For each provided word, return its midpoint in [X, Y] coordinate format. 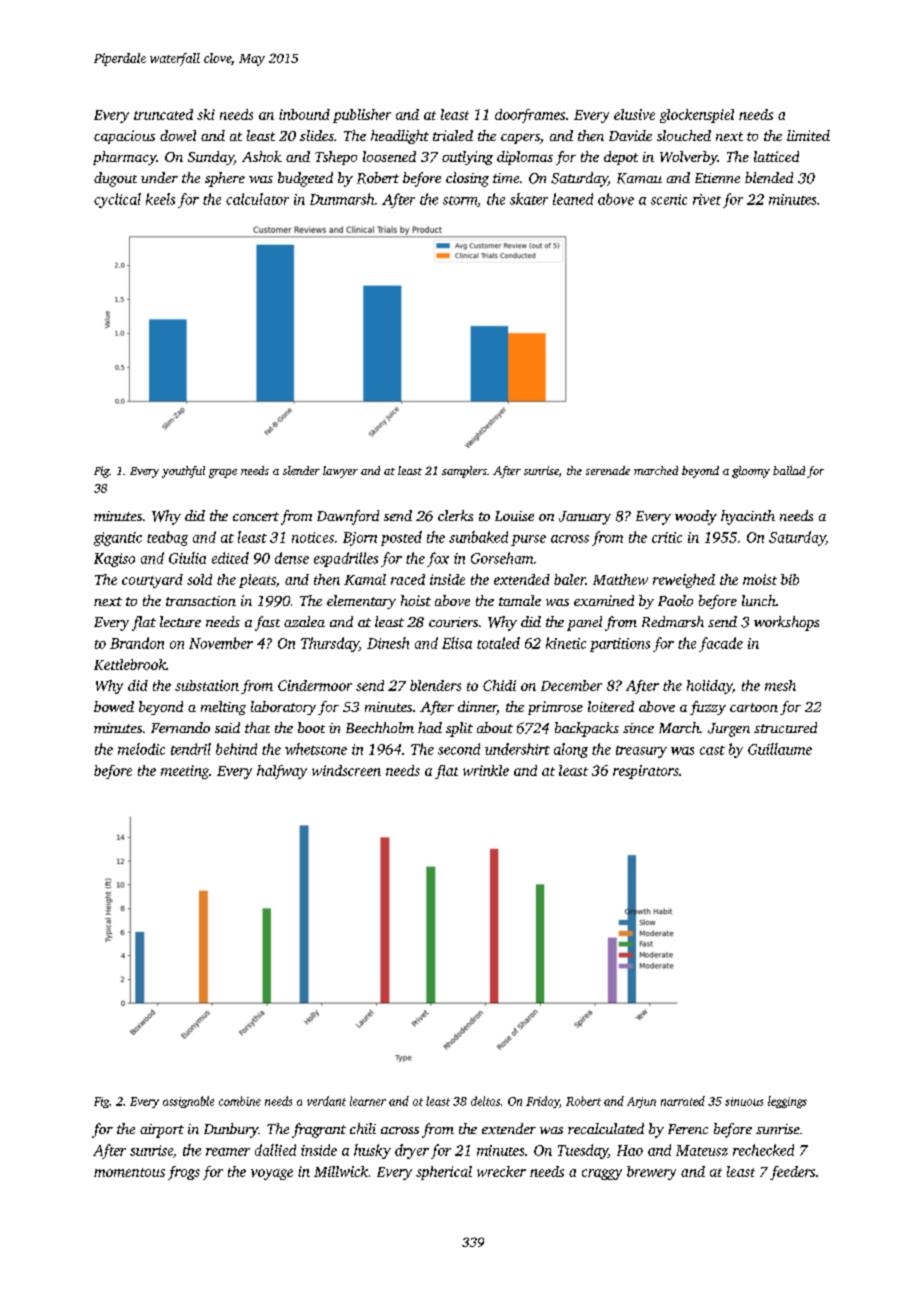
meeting [185, 772]
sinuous [744, 1101]
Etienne [717, 178]
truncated [163, 114]
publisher [362, 116]
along [571, 750]
